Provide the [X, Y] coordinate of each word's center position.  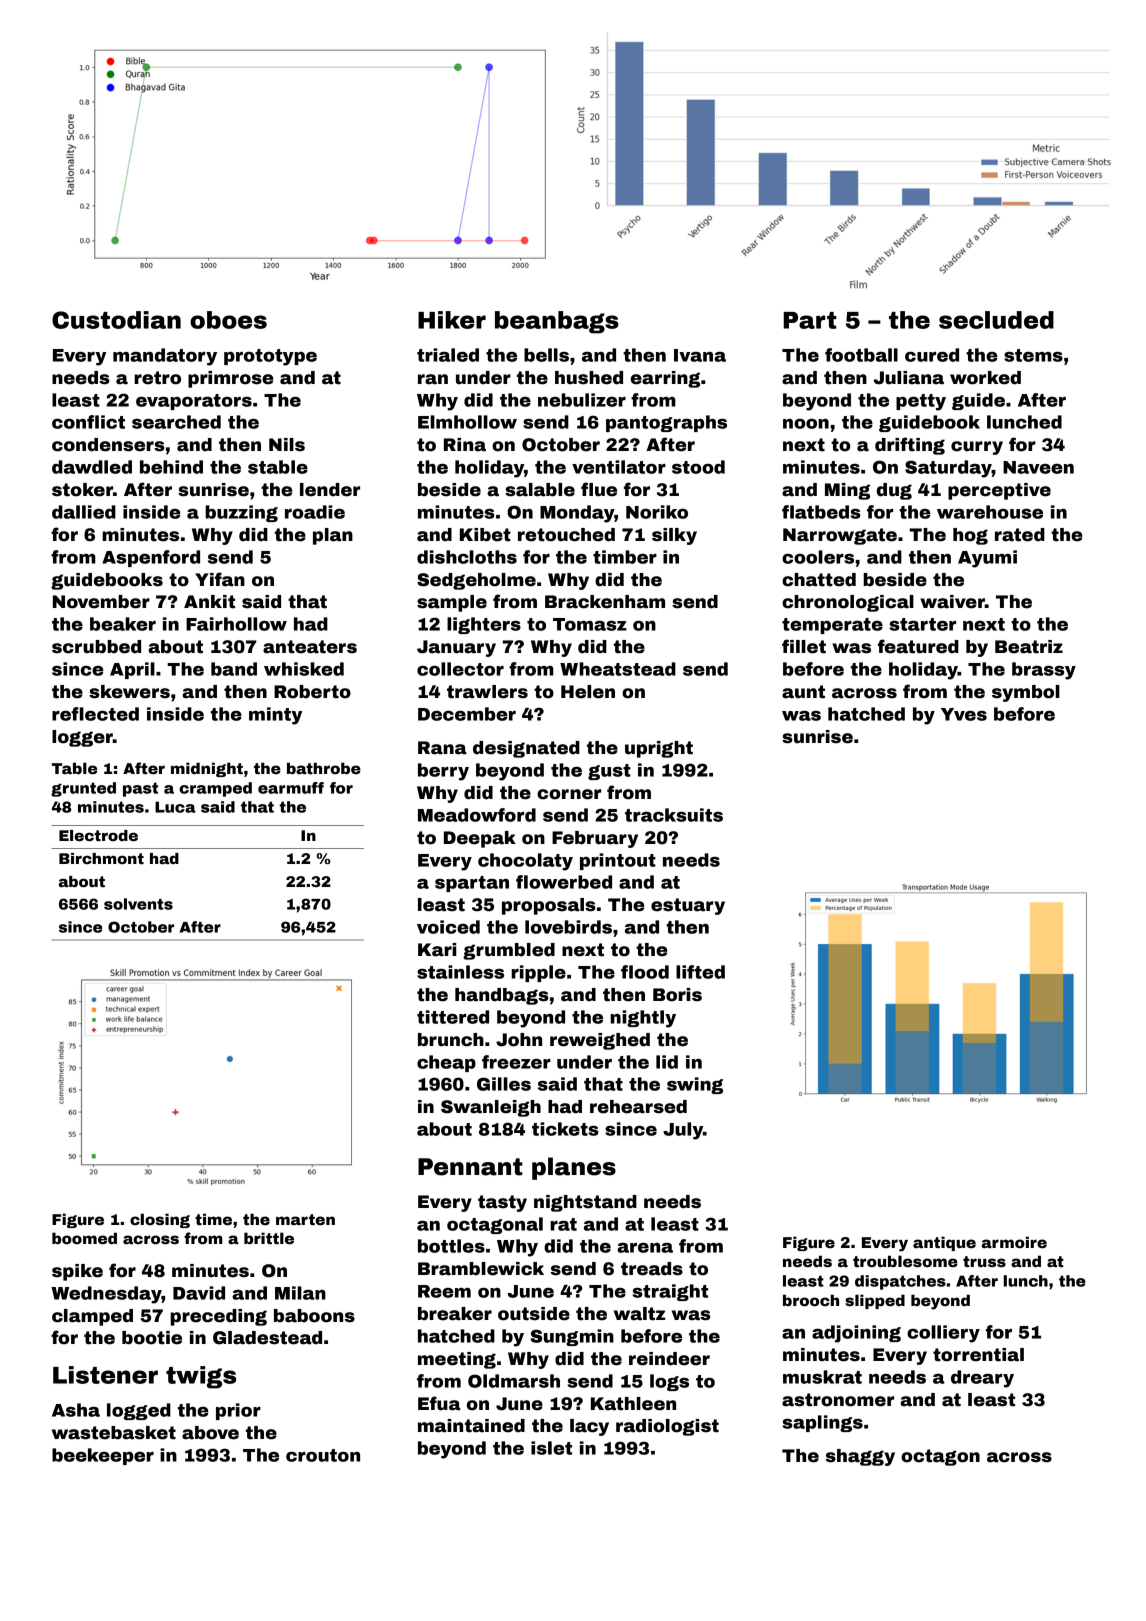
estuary [688, 906]
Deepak [480, 839]
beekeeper [103, 1456]
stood [698, 467]
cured [932, 355]
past [140, 789]
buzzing [241, 513]
